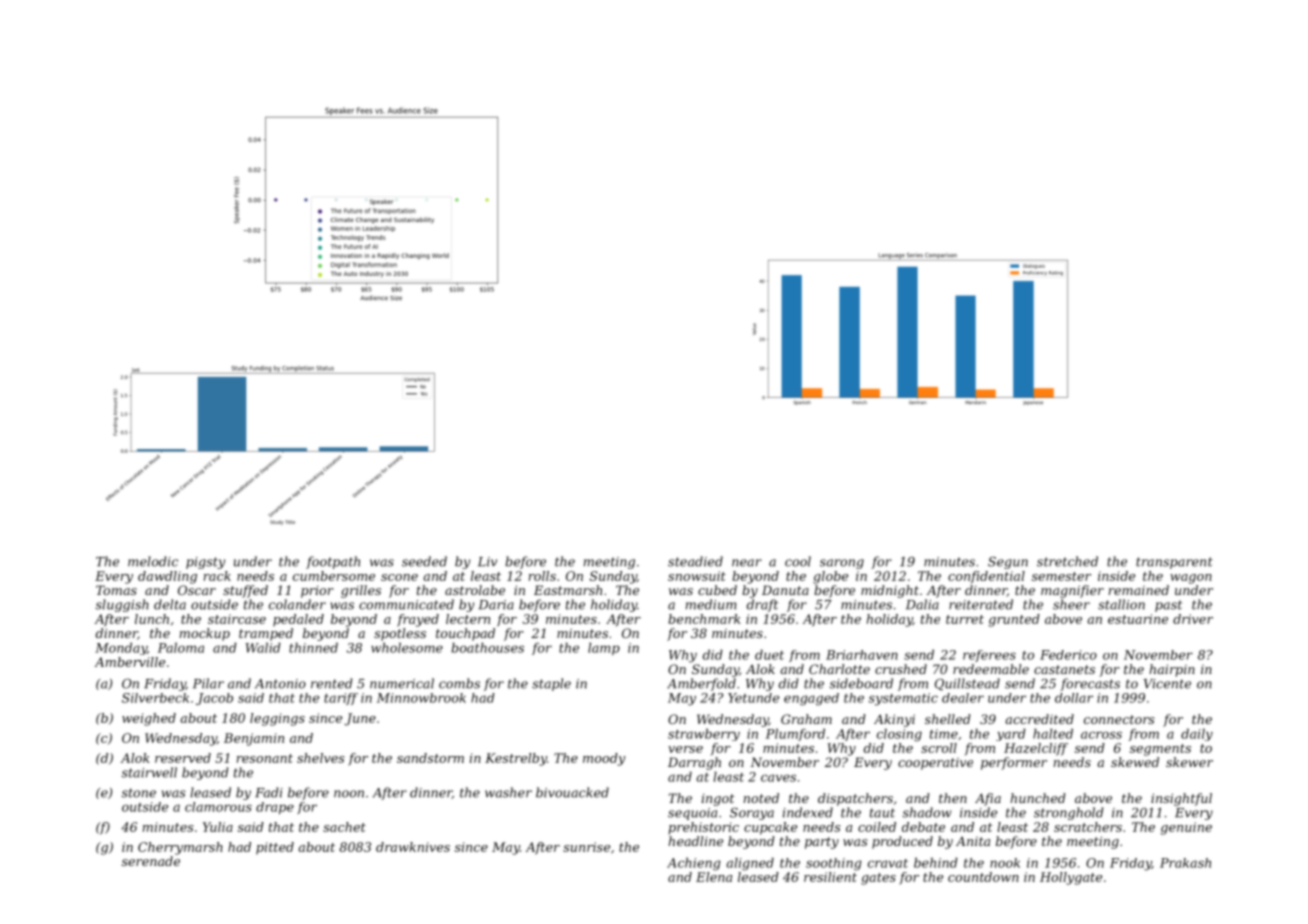  Describe the element at coordinates (973, 841) in the screenshot. I see `Anita` at that location.
